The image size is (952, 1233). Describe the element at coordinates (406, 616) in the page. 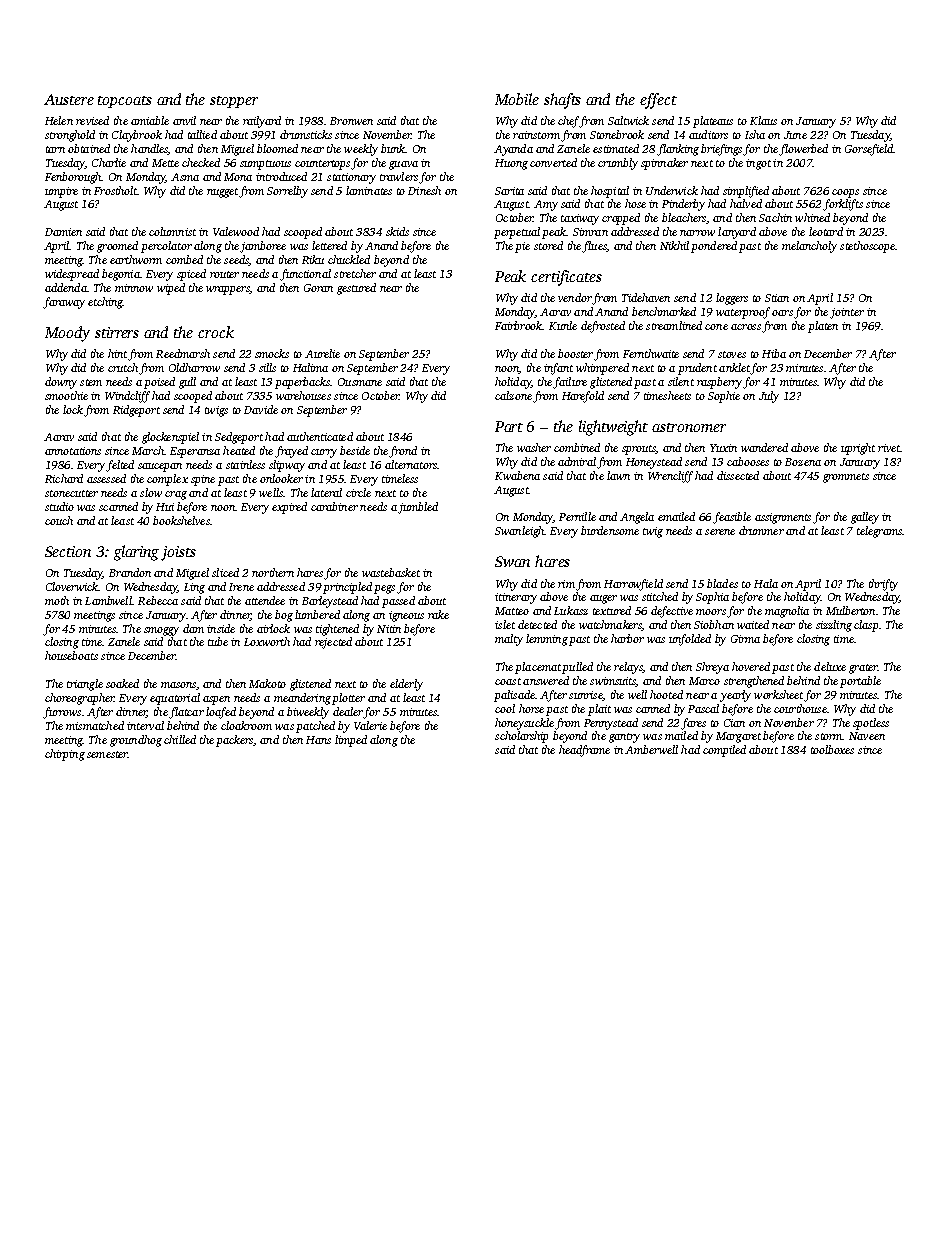

I see `igneous` at that location.
